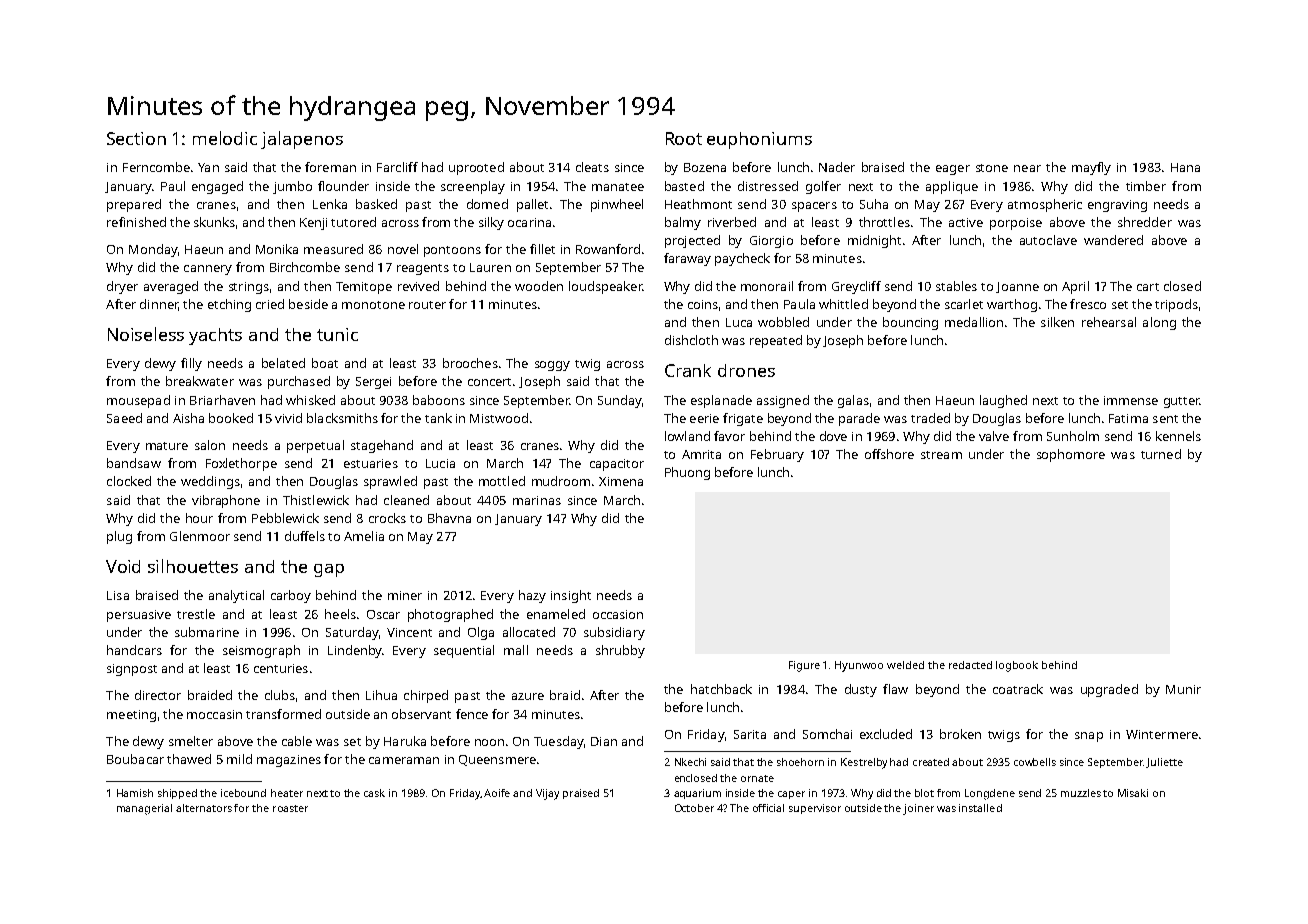  I want to click on stone, so click(992, 168).
